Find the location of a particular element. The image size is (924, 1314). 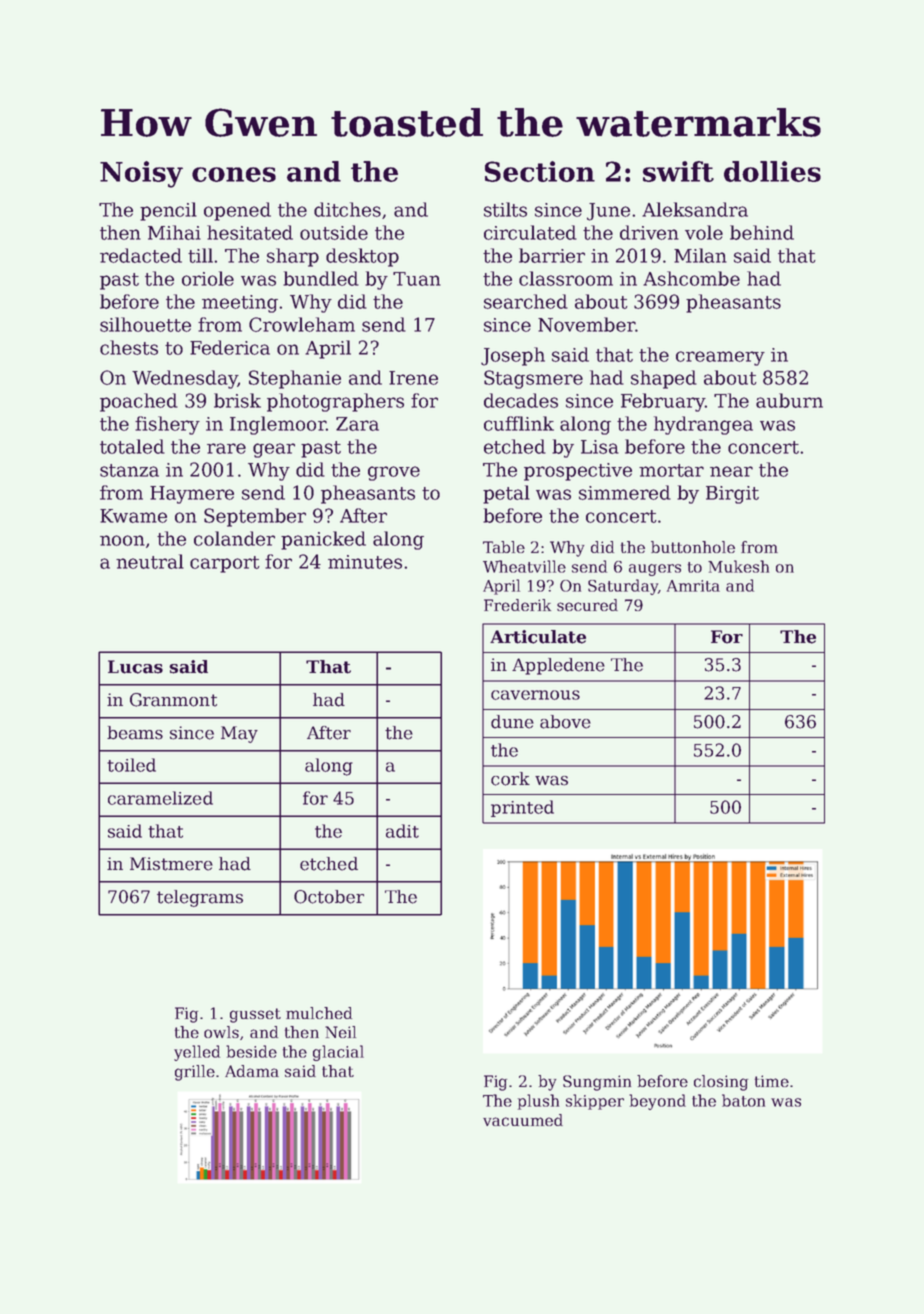

hesitated is located at coordinates (250, 232).
